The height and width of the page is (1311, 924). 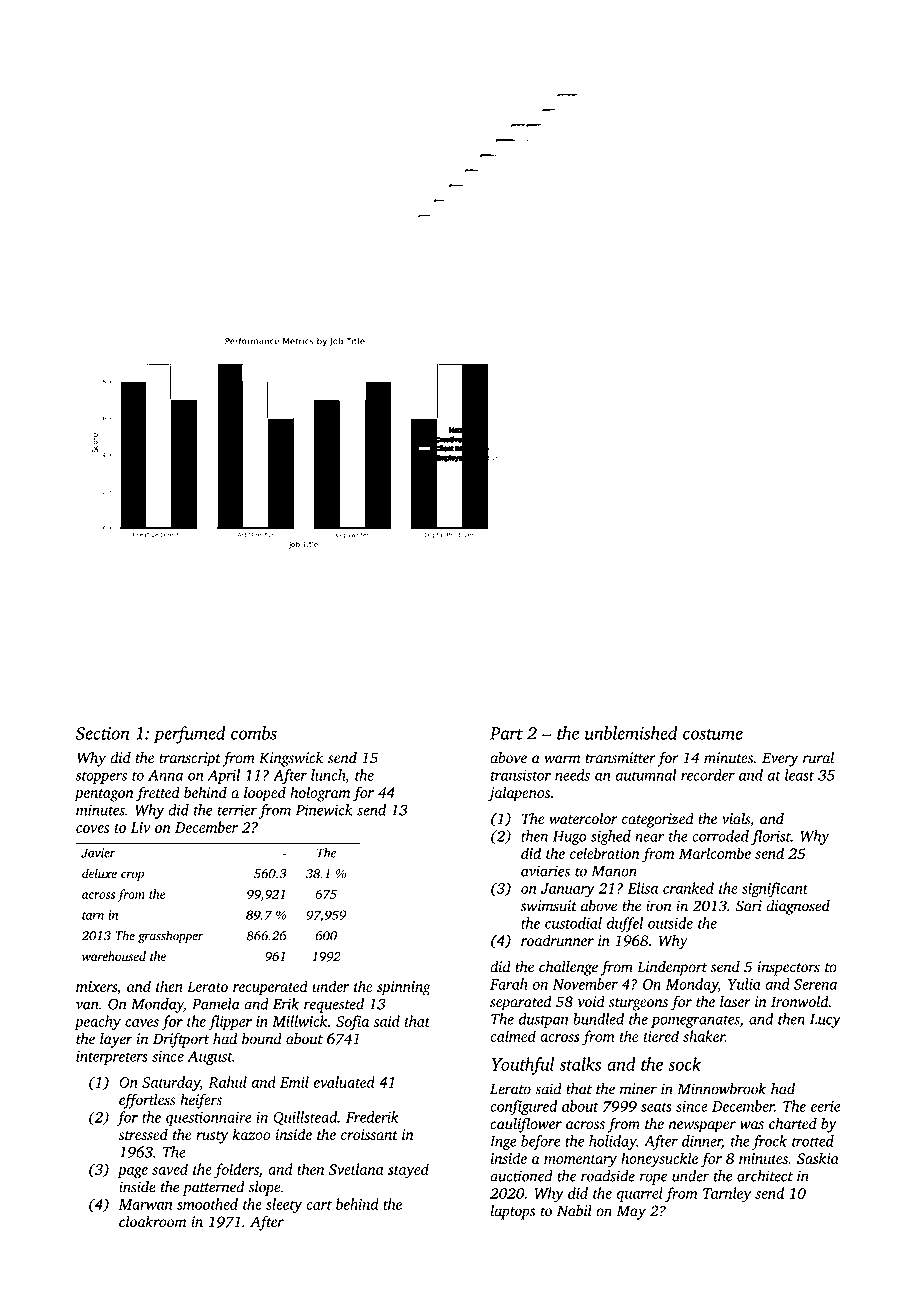 What do you see at coordinates (103, 733) in the page?
I see `Section` at bounding box center [103, 733].
